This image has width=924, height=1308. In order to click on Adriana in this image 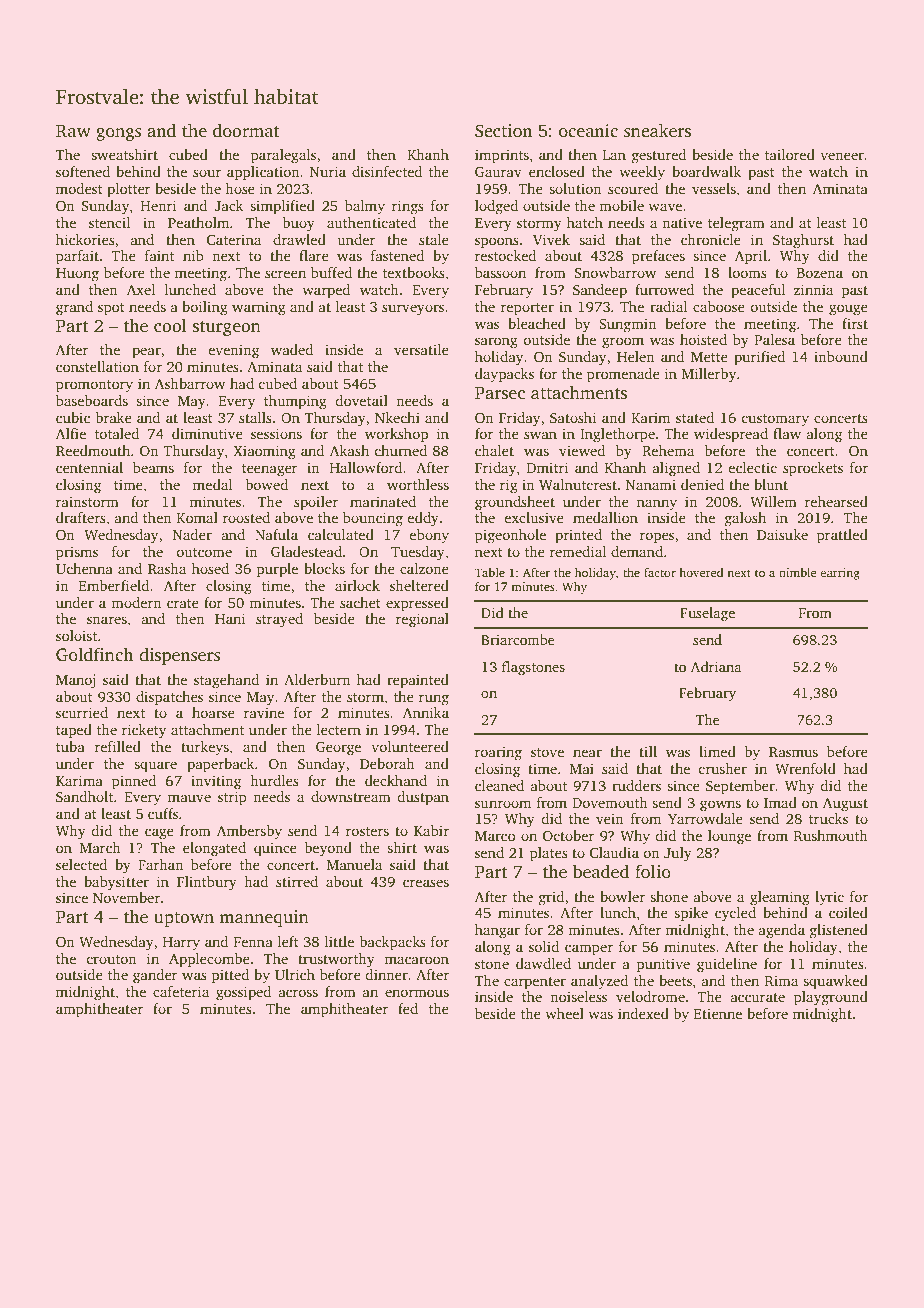, I will do `click(716, 666)`.
